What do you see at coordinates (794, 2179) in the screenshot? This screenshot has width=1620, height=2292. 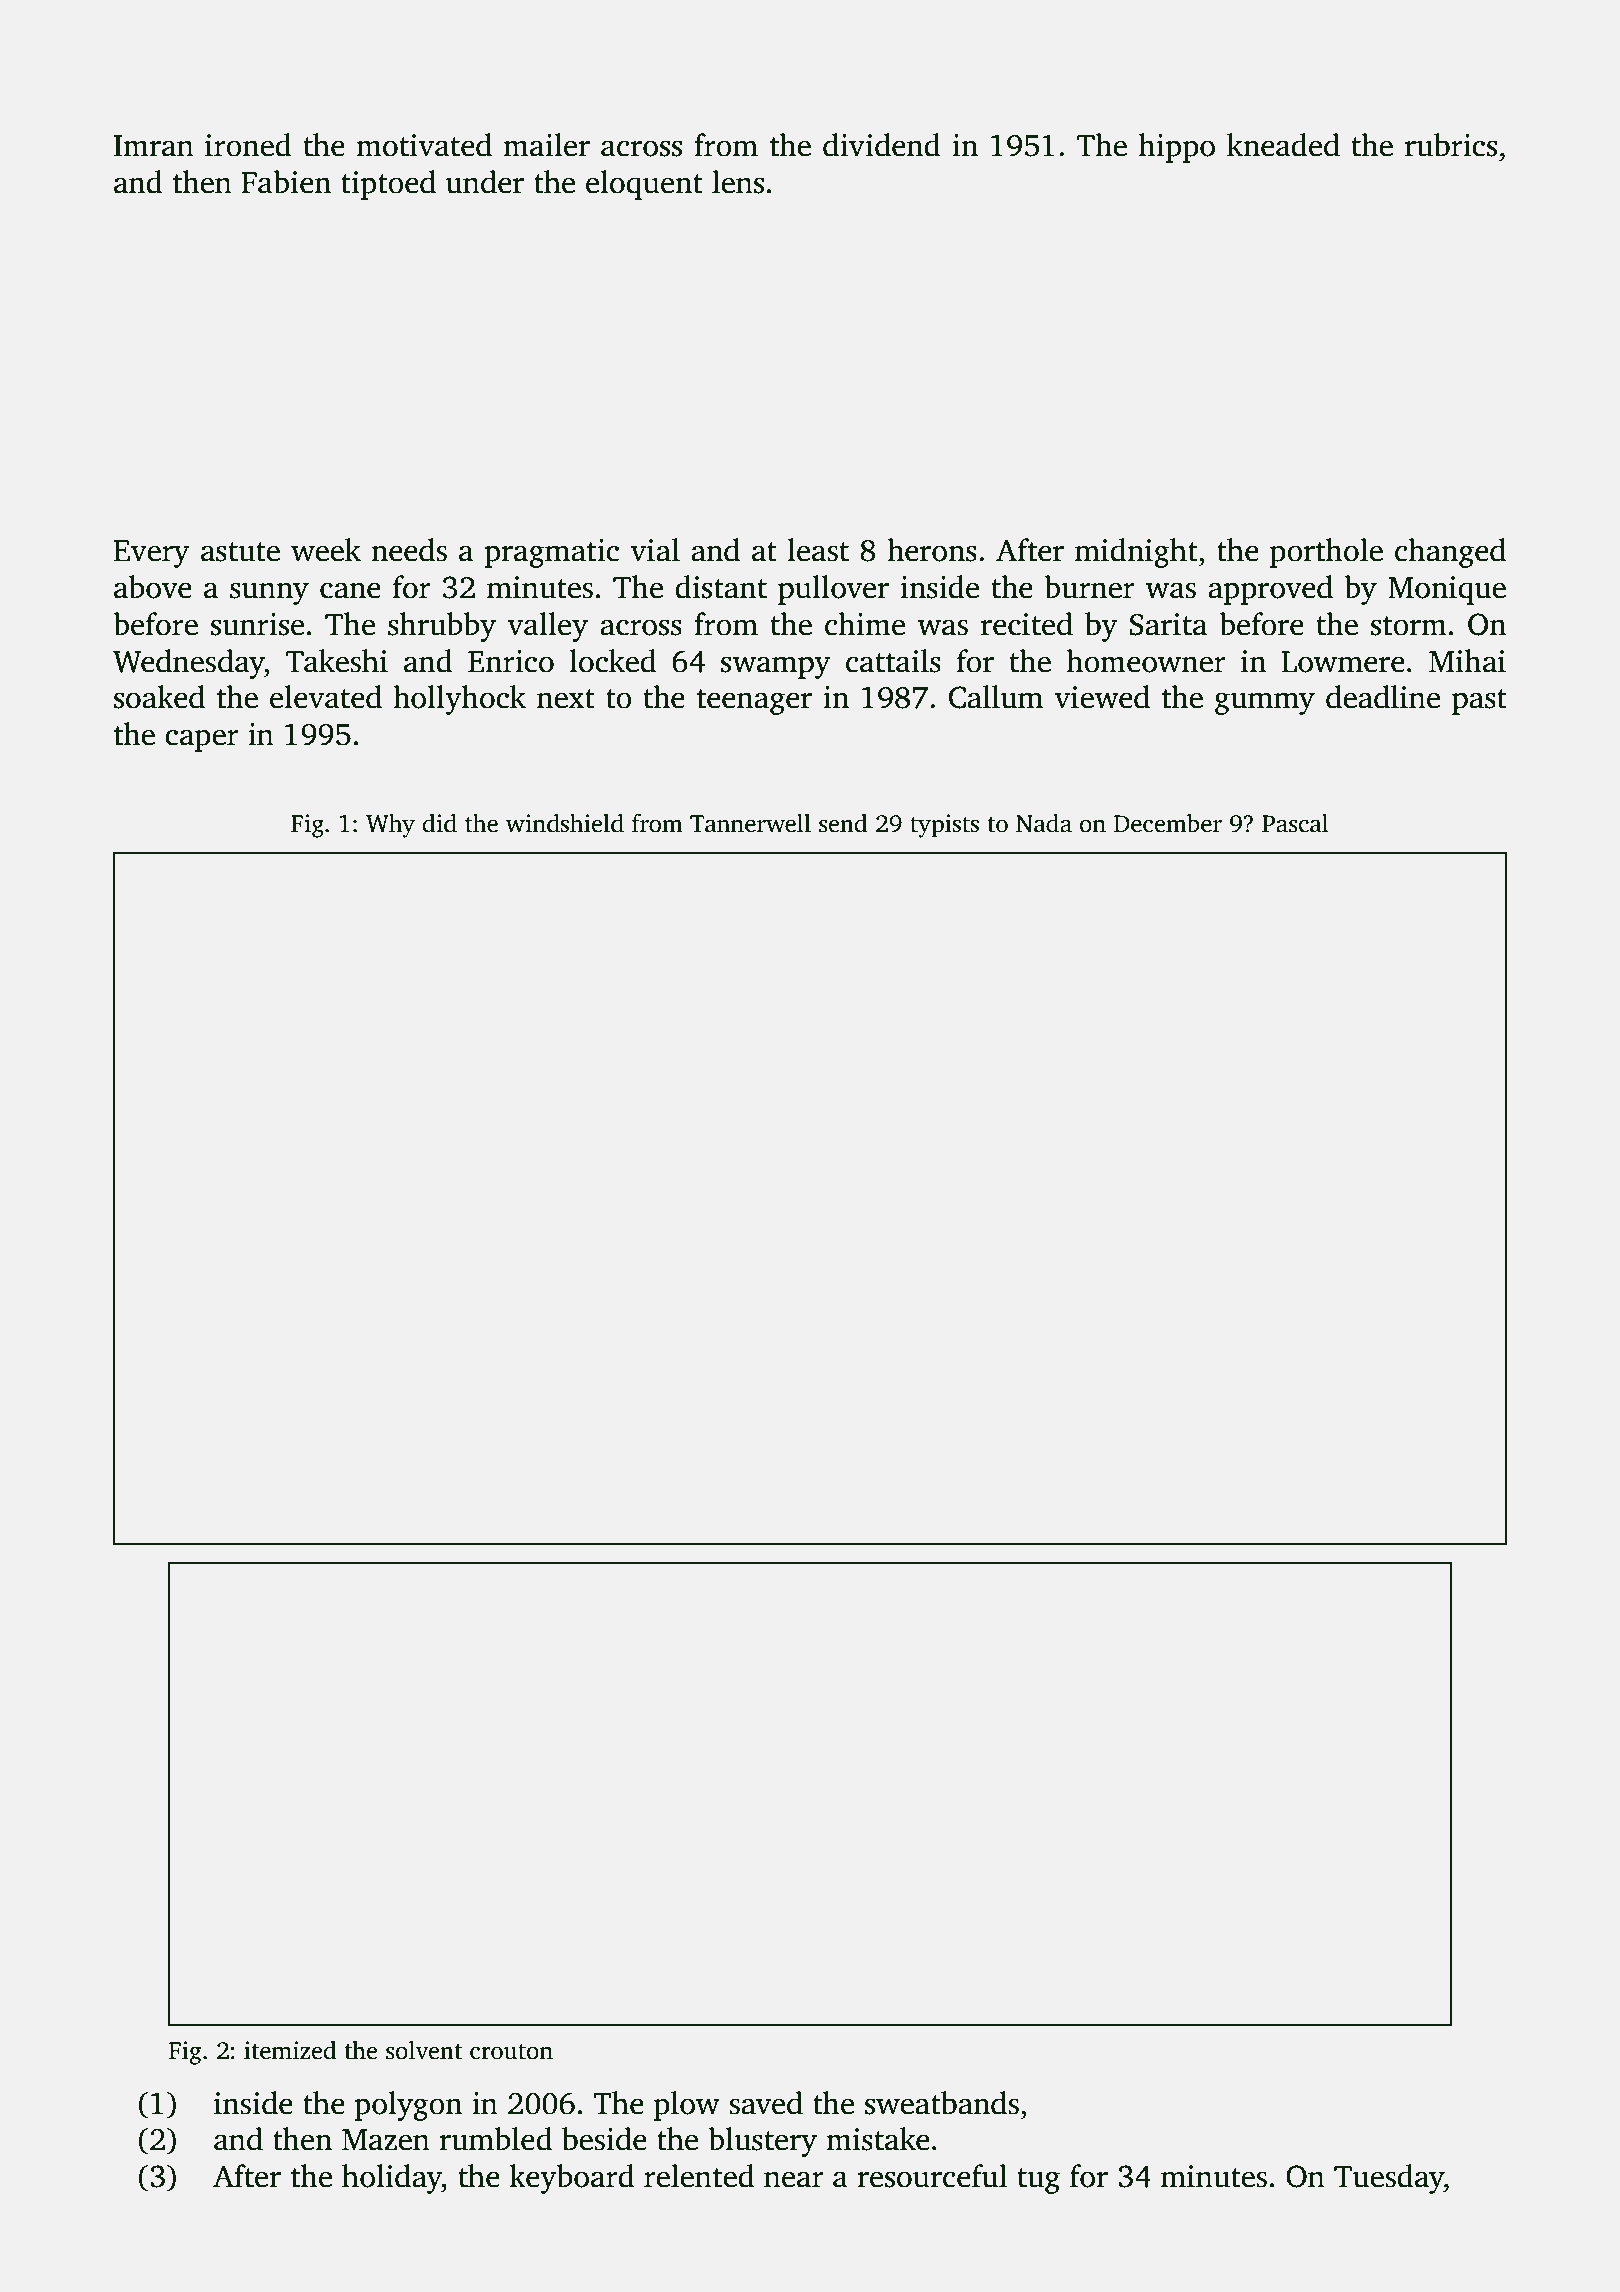 I see `near` at bounding box center [794, 2179].
